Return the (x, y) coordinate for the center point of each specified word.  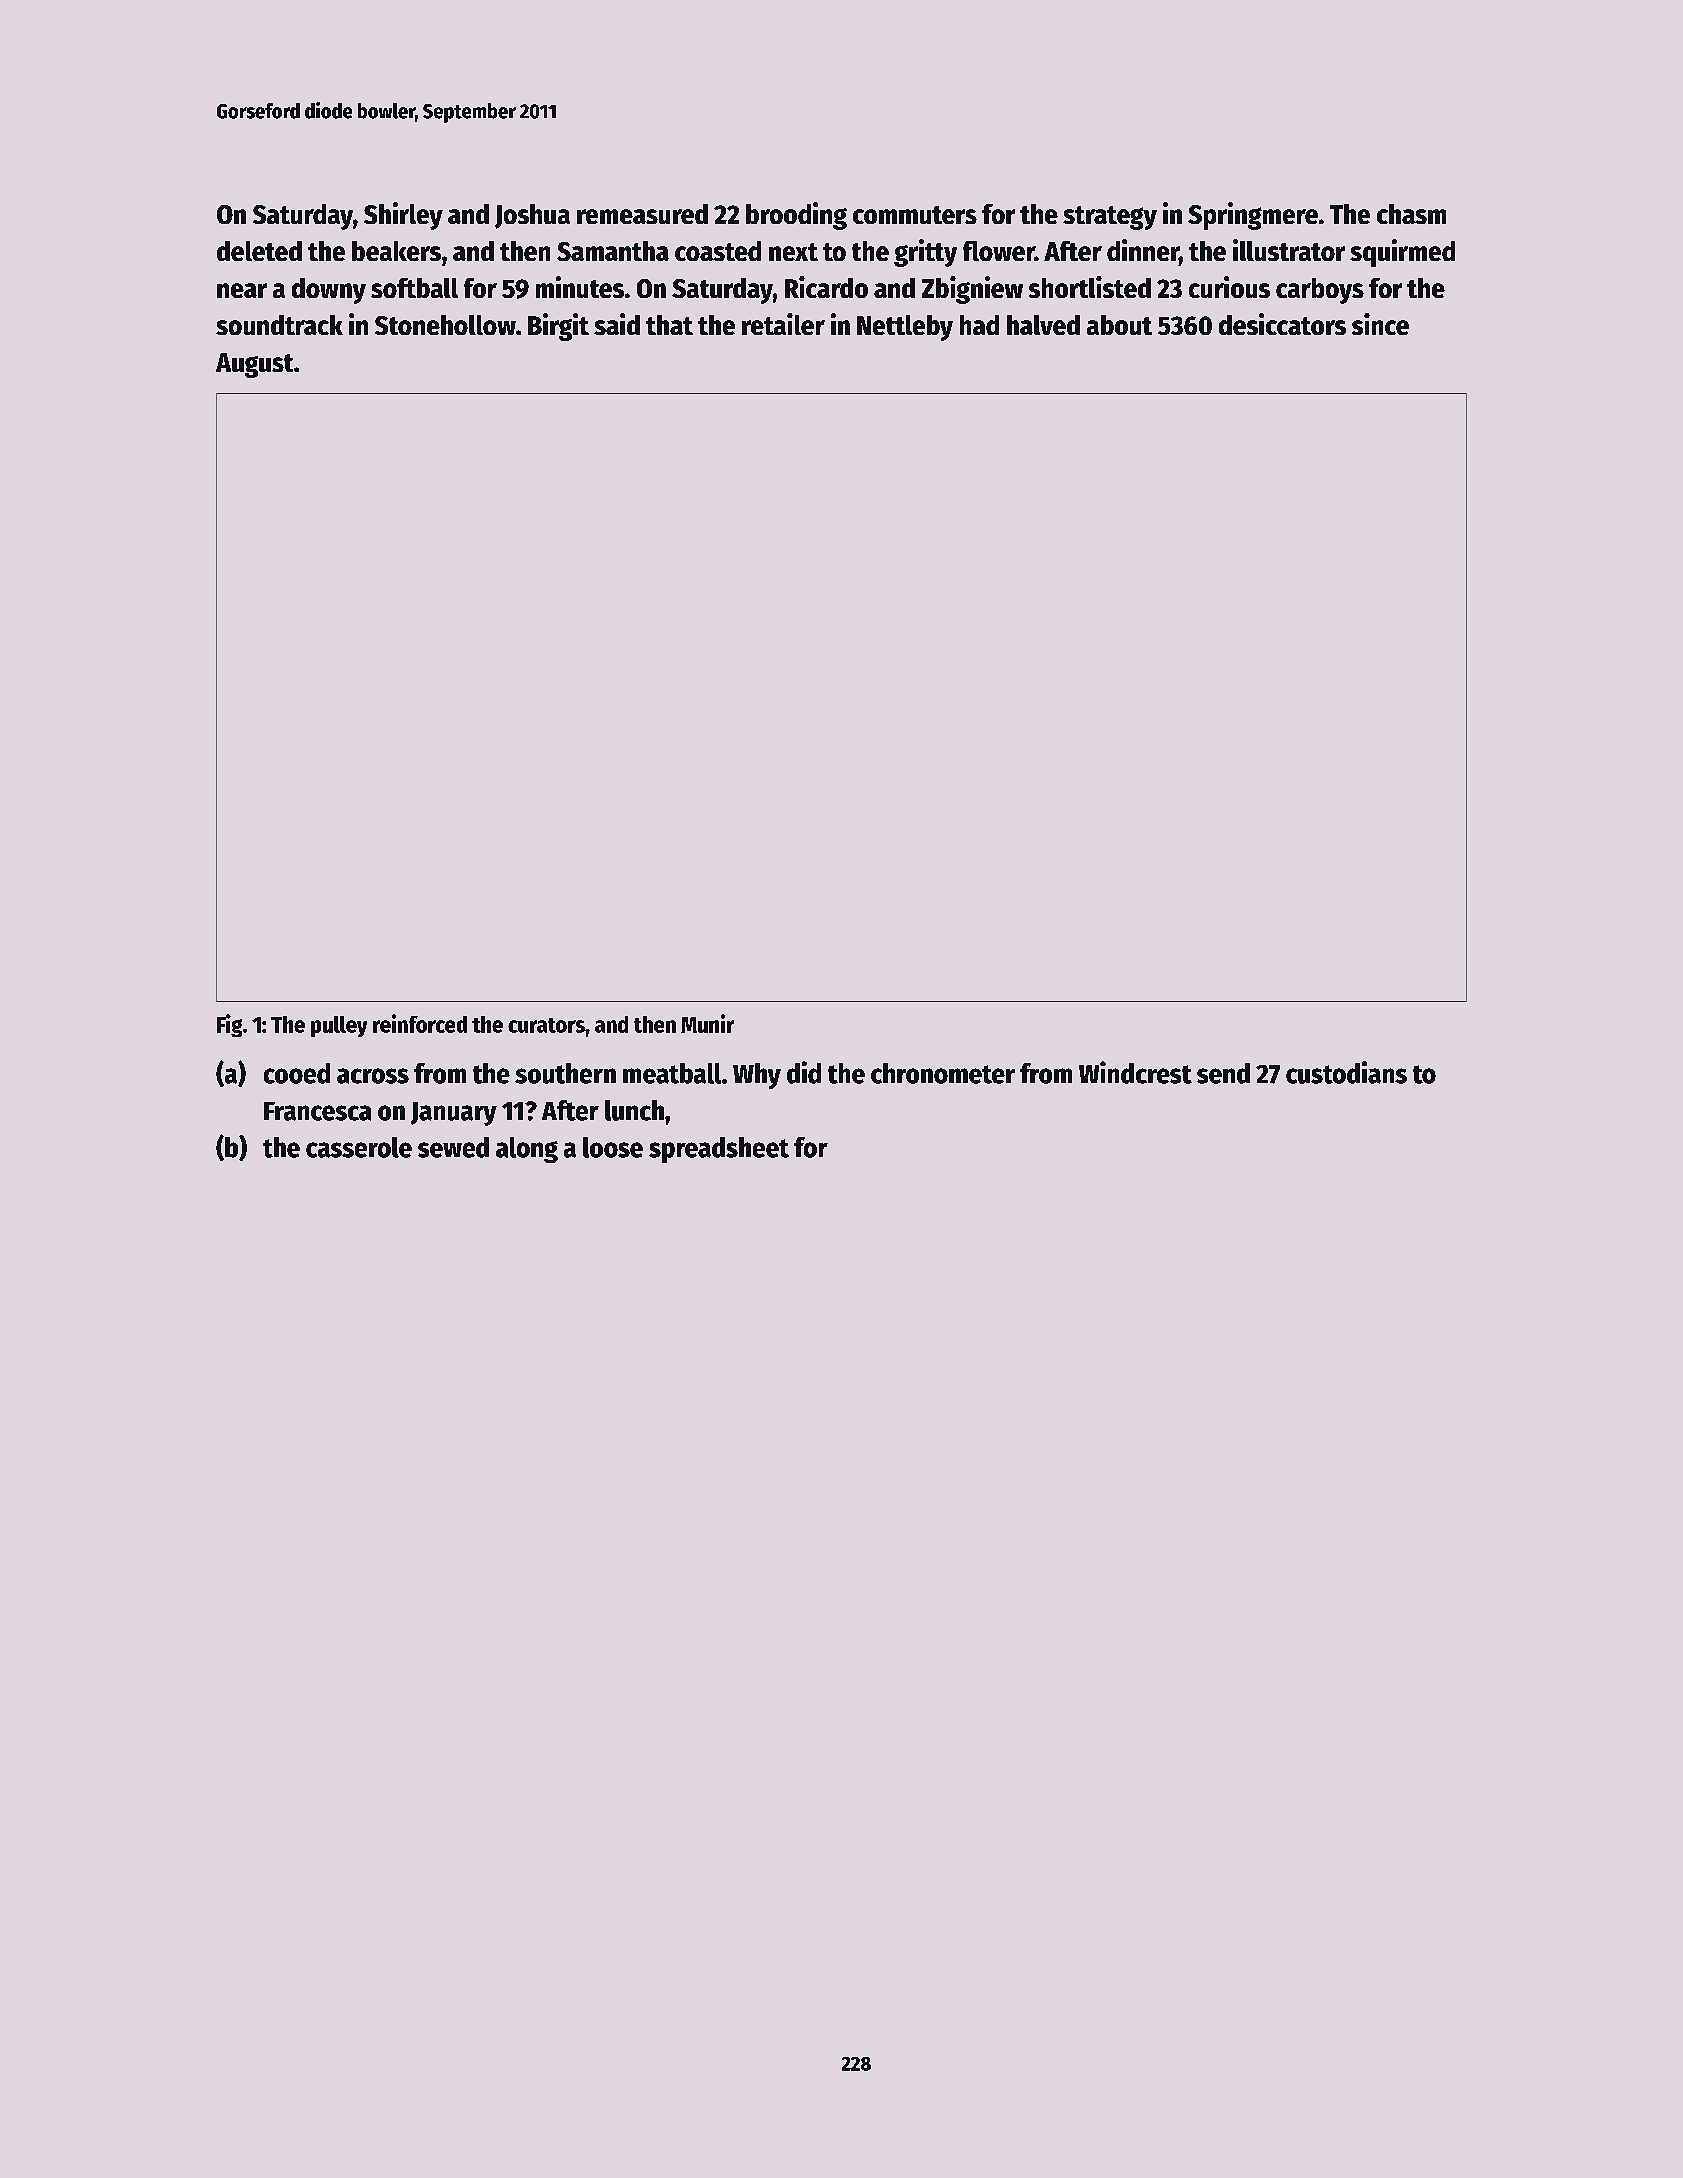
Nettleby (905, 328)
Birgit (558, 327)
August (254, 365)
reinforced (420, 1023)
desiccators (1282, 324)
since (1380, 324)
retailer (783, 324)
